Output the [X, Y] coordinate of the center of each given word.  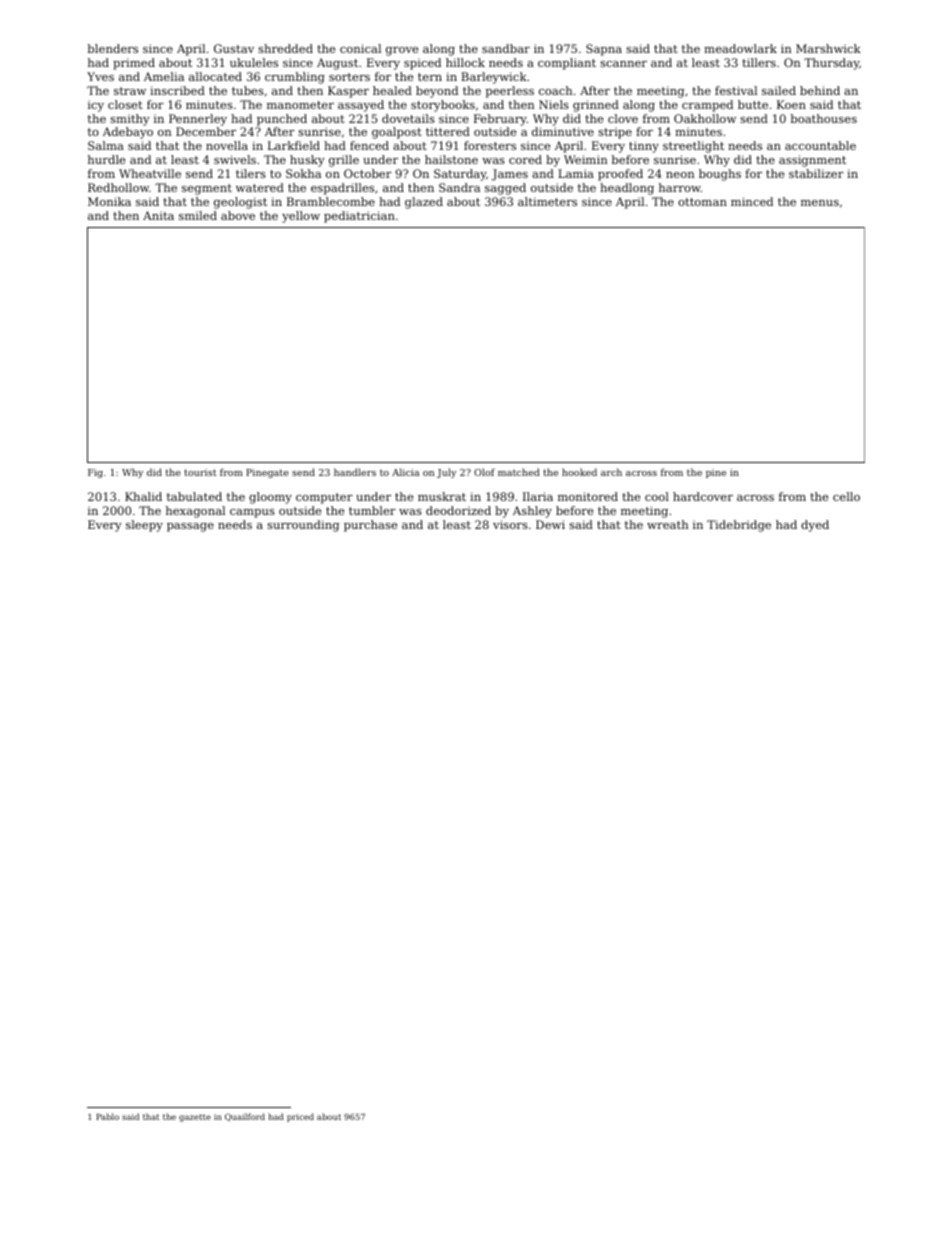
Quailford [245, 1117]
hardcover [703, 496]
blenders [112, 48]
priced [300, 1117]
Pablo [107, 1116]
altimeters [547, 201]
